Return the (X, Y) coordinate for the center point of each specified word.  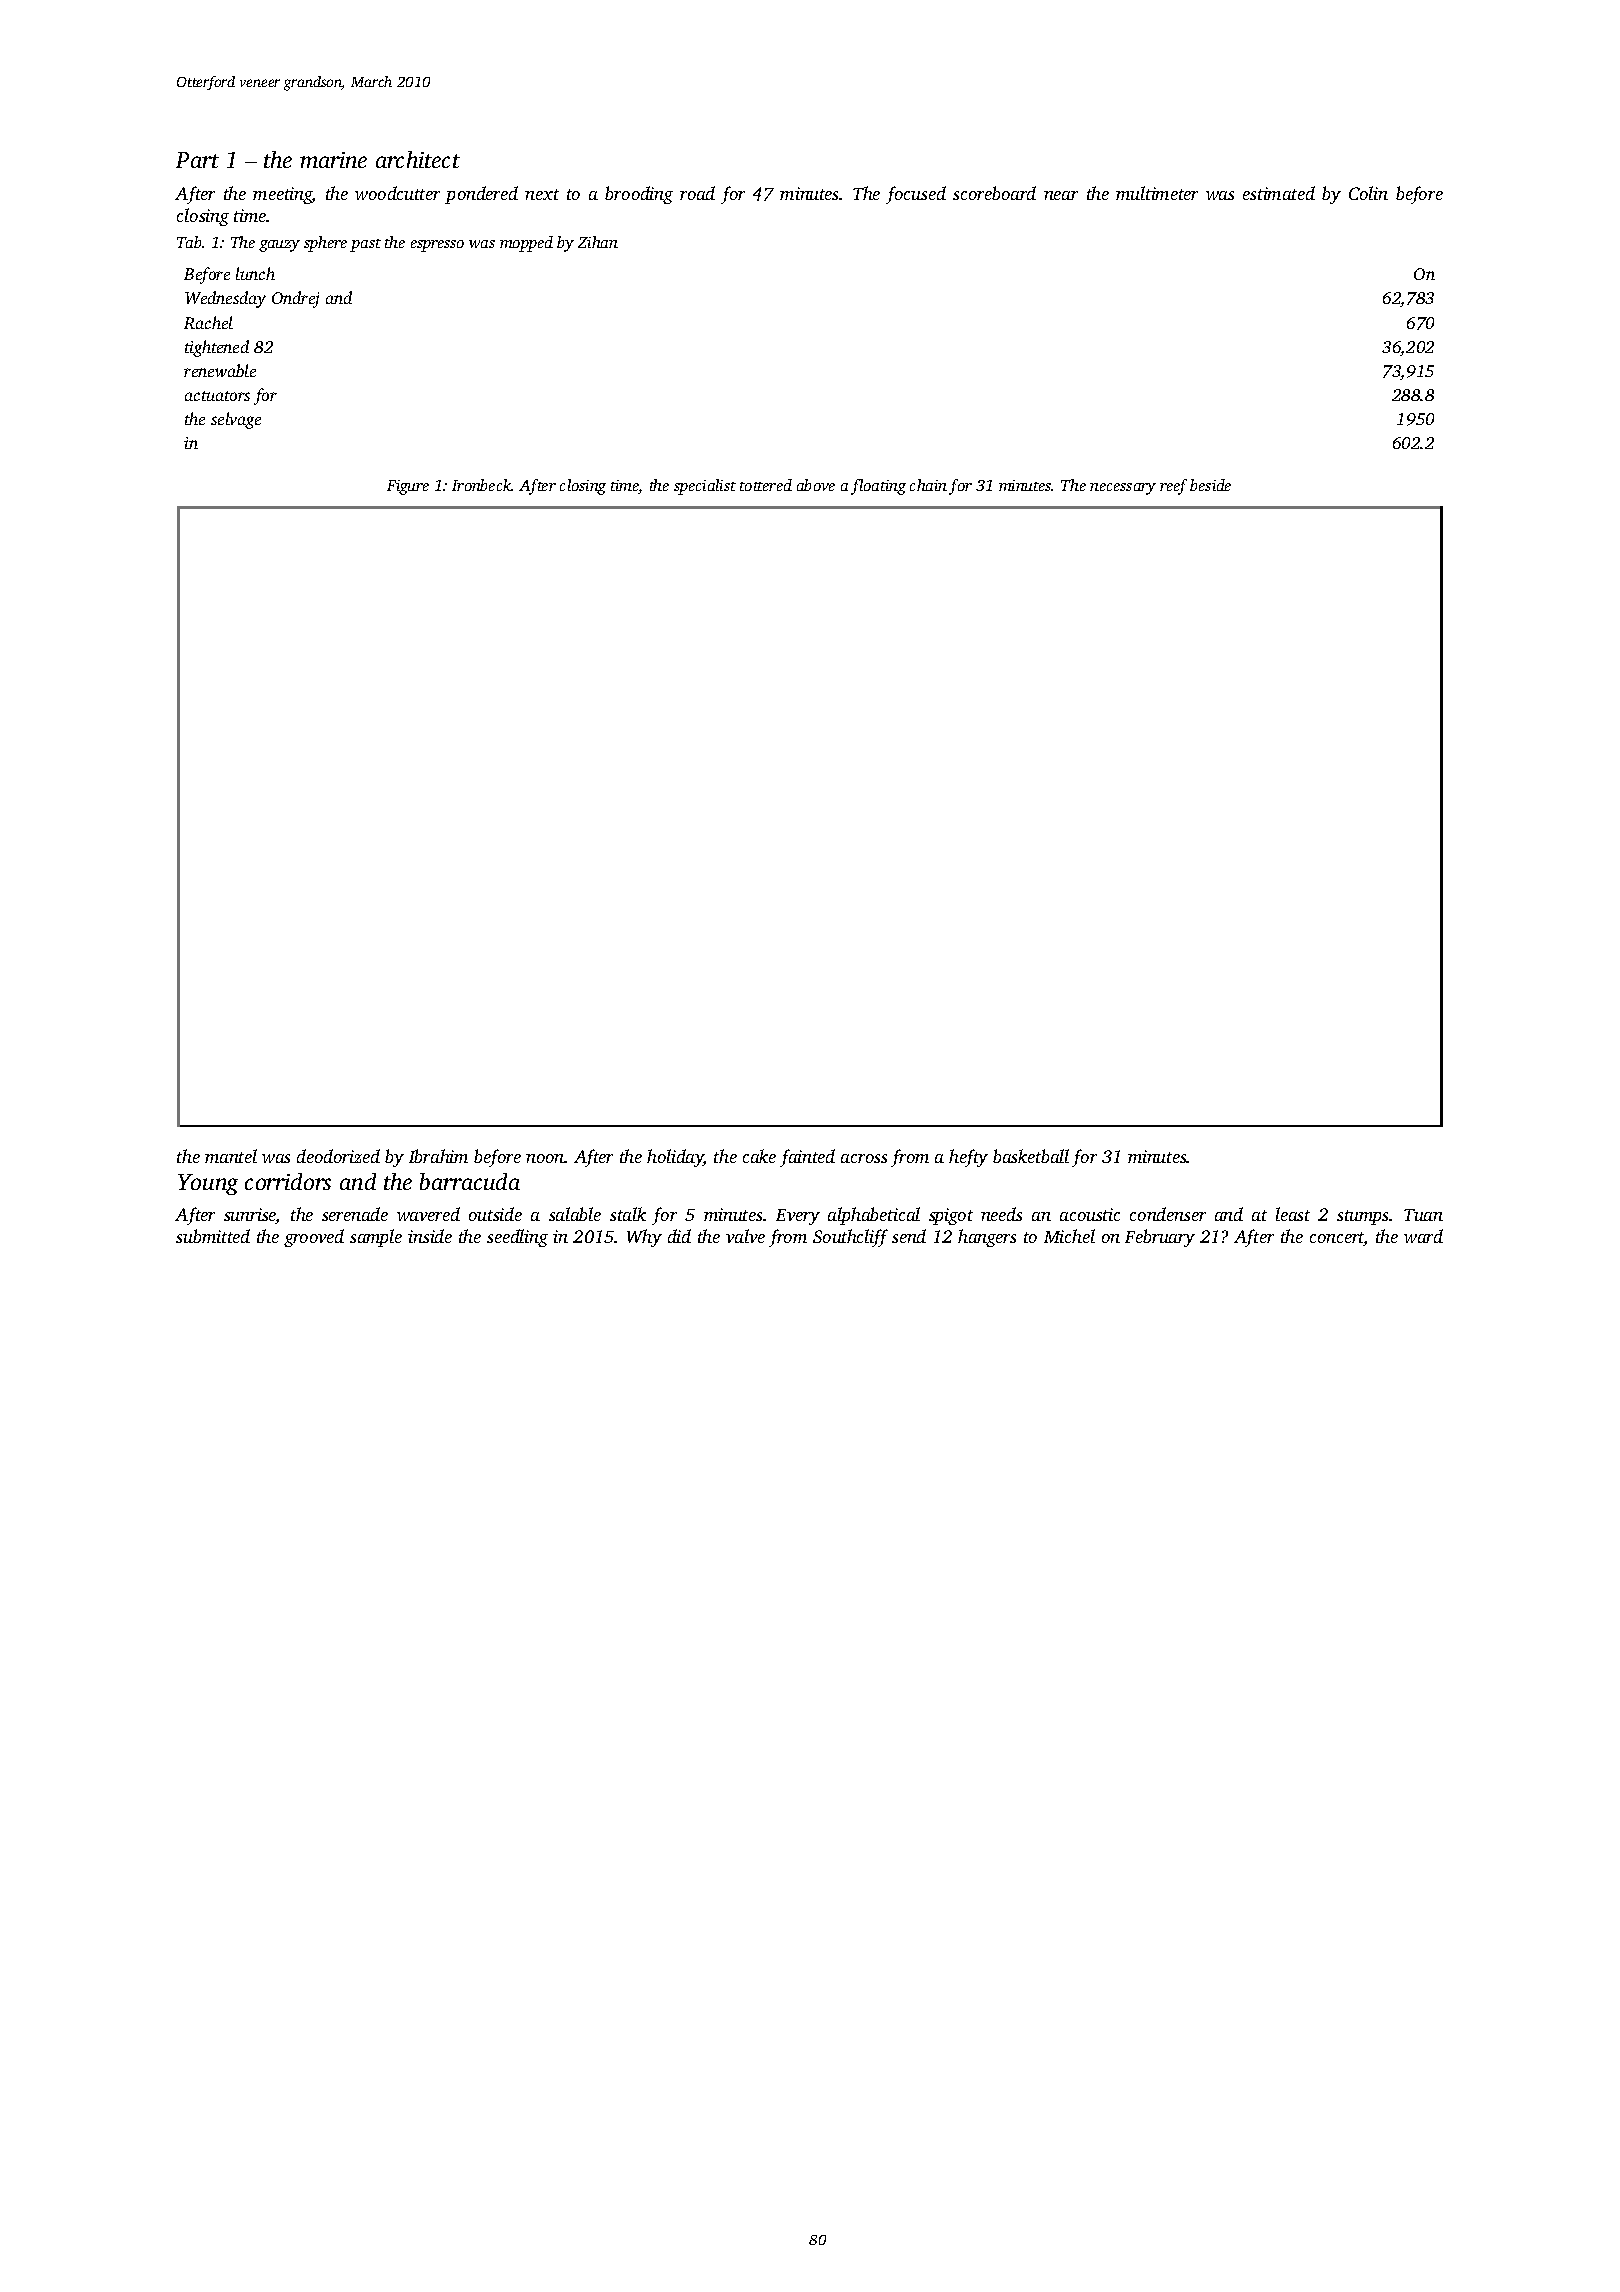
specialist (705, 487)
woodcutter (397, 193)
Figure (408, 487)
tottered (766, 485)
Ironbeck (482, 485)
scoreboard (994, 193)
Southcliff (850, 1238)
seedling (517, 1238)
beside (1210, 485)
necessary (1123, 489)
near (1061, 195)
